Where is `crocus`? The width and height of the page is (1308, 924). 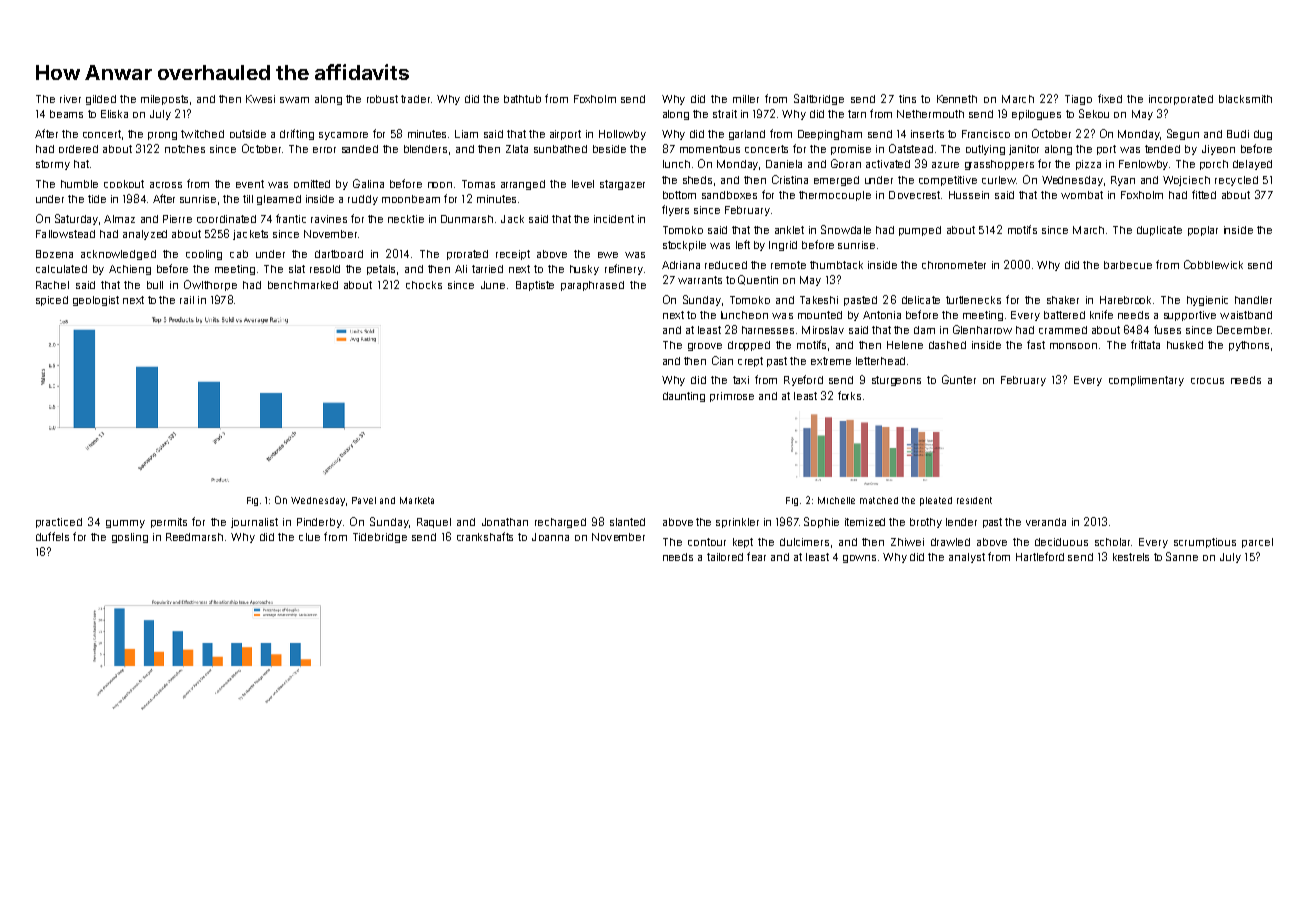
crocus is located at coordinates (1207, 381).
